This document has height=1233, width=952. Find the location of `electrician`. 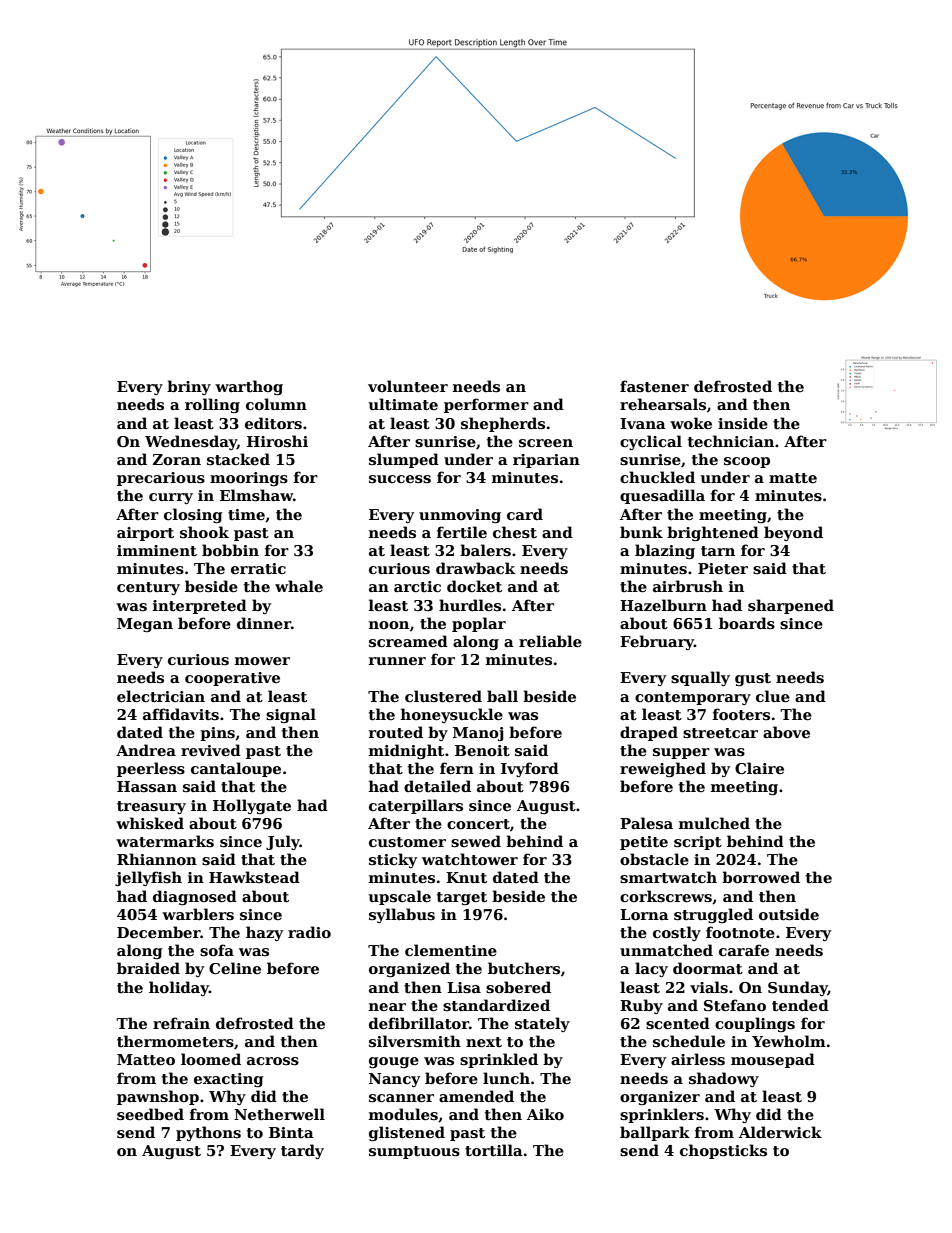

electrician is located at coordinates (161, 696).
